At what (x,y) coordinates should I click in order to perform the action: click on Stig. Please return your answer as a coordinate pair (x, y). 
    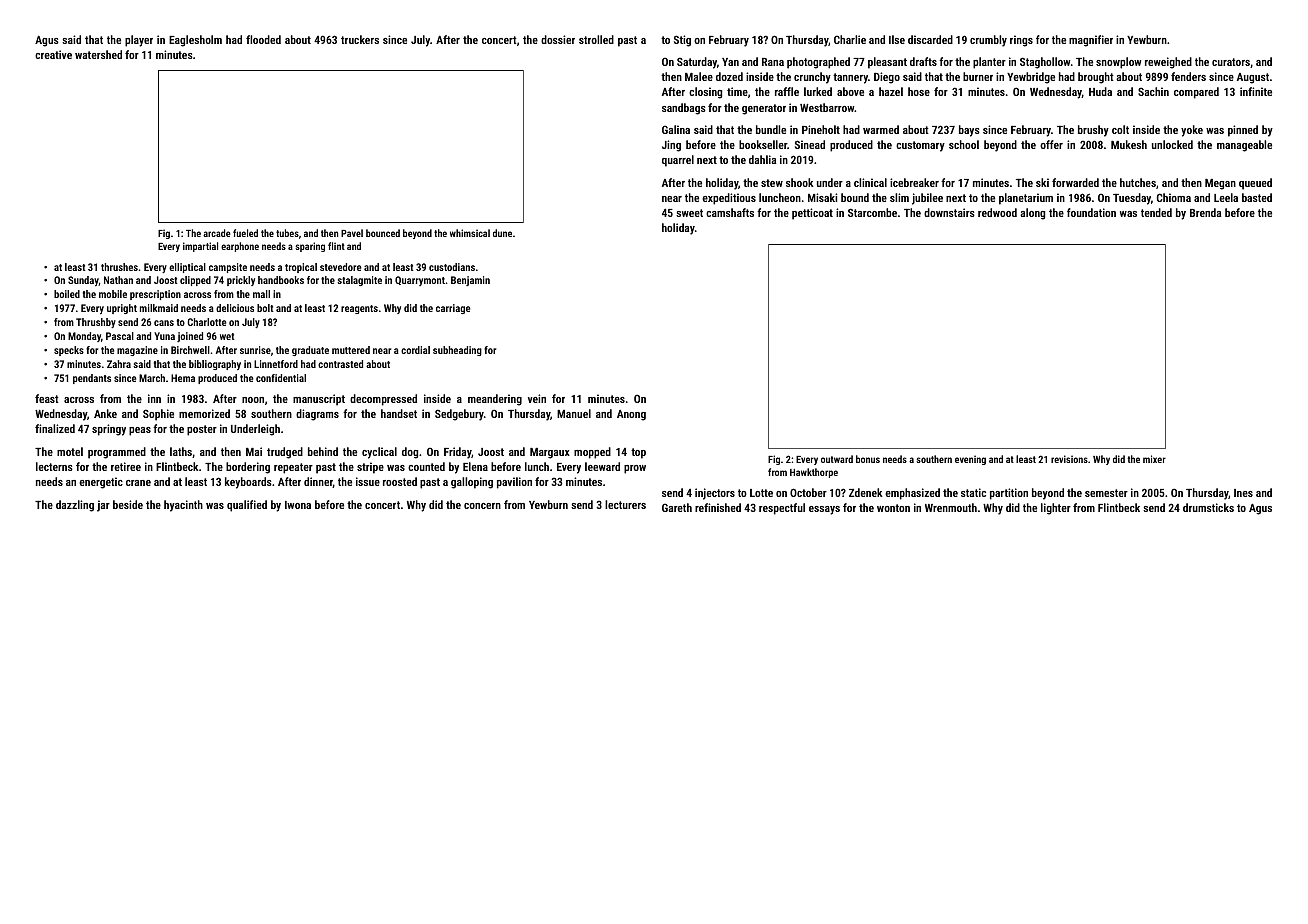
    Looking at the image, I should click on (682, 41).
